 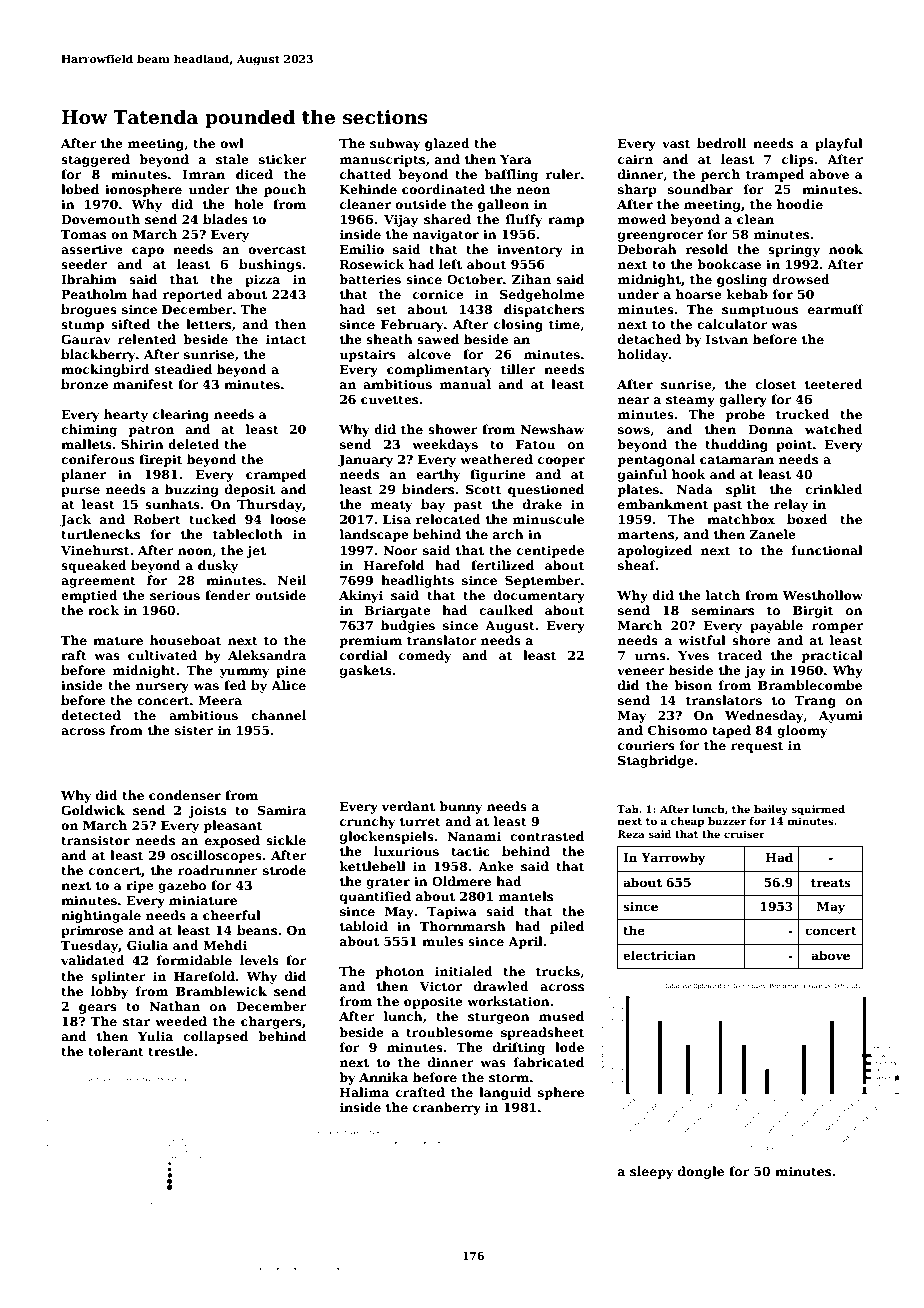 What do you see at coordinates (846, 249) in the screenshot?
I see `nook` at bounding box center [846, 249].
